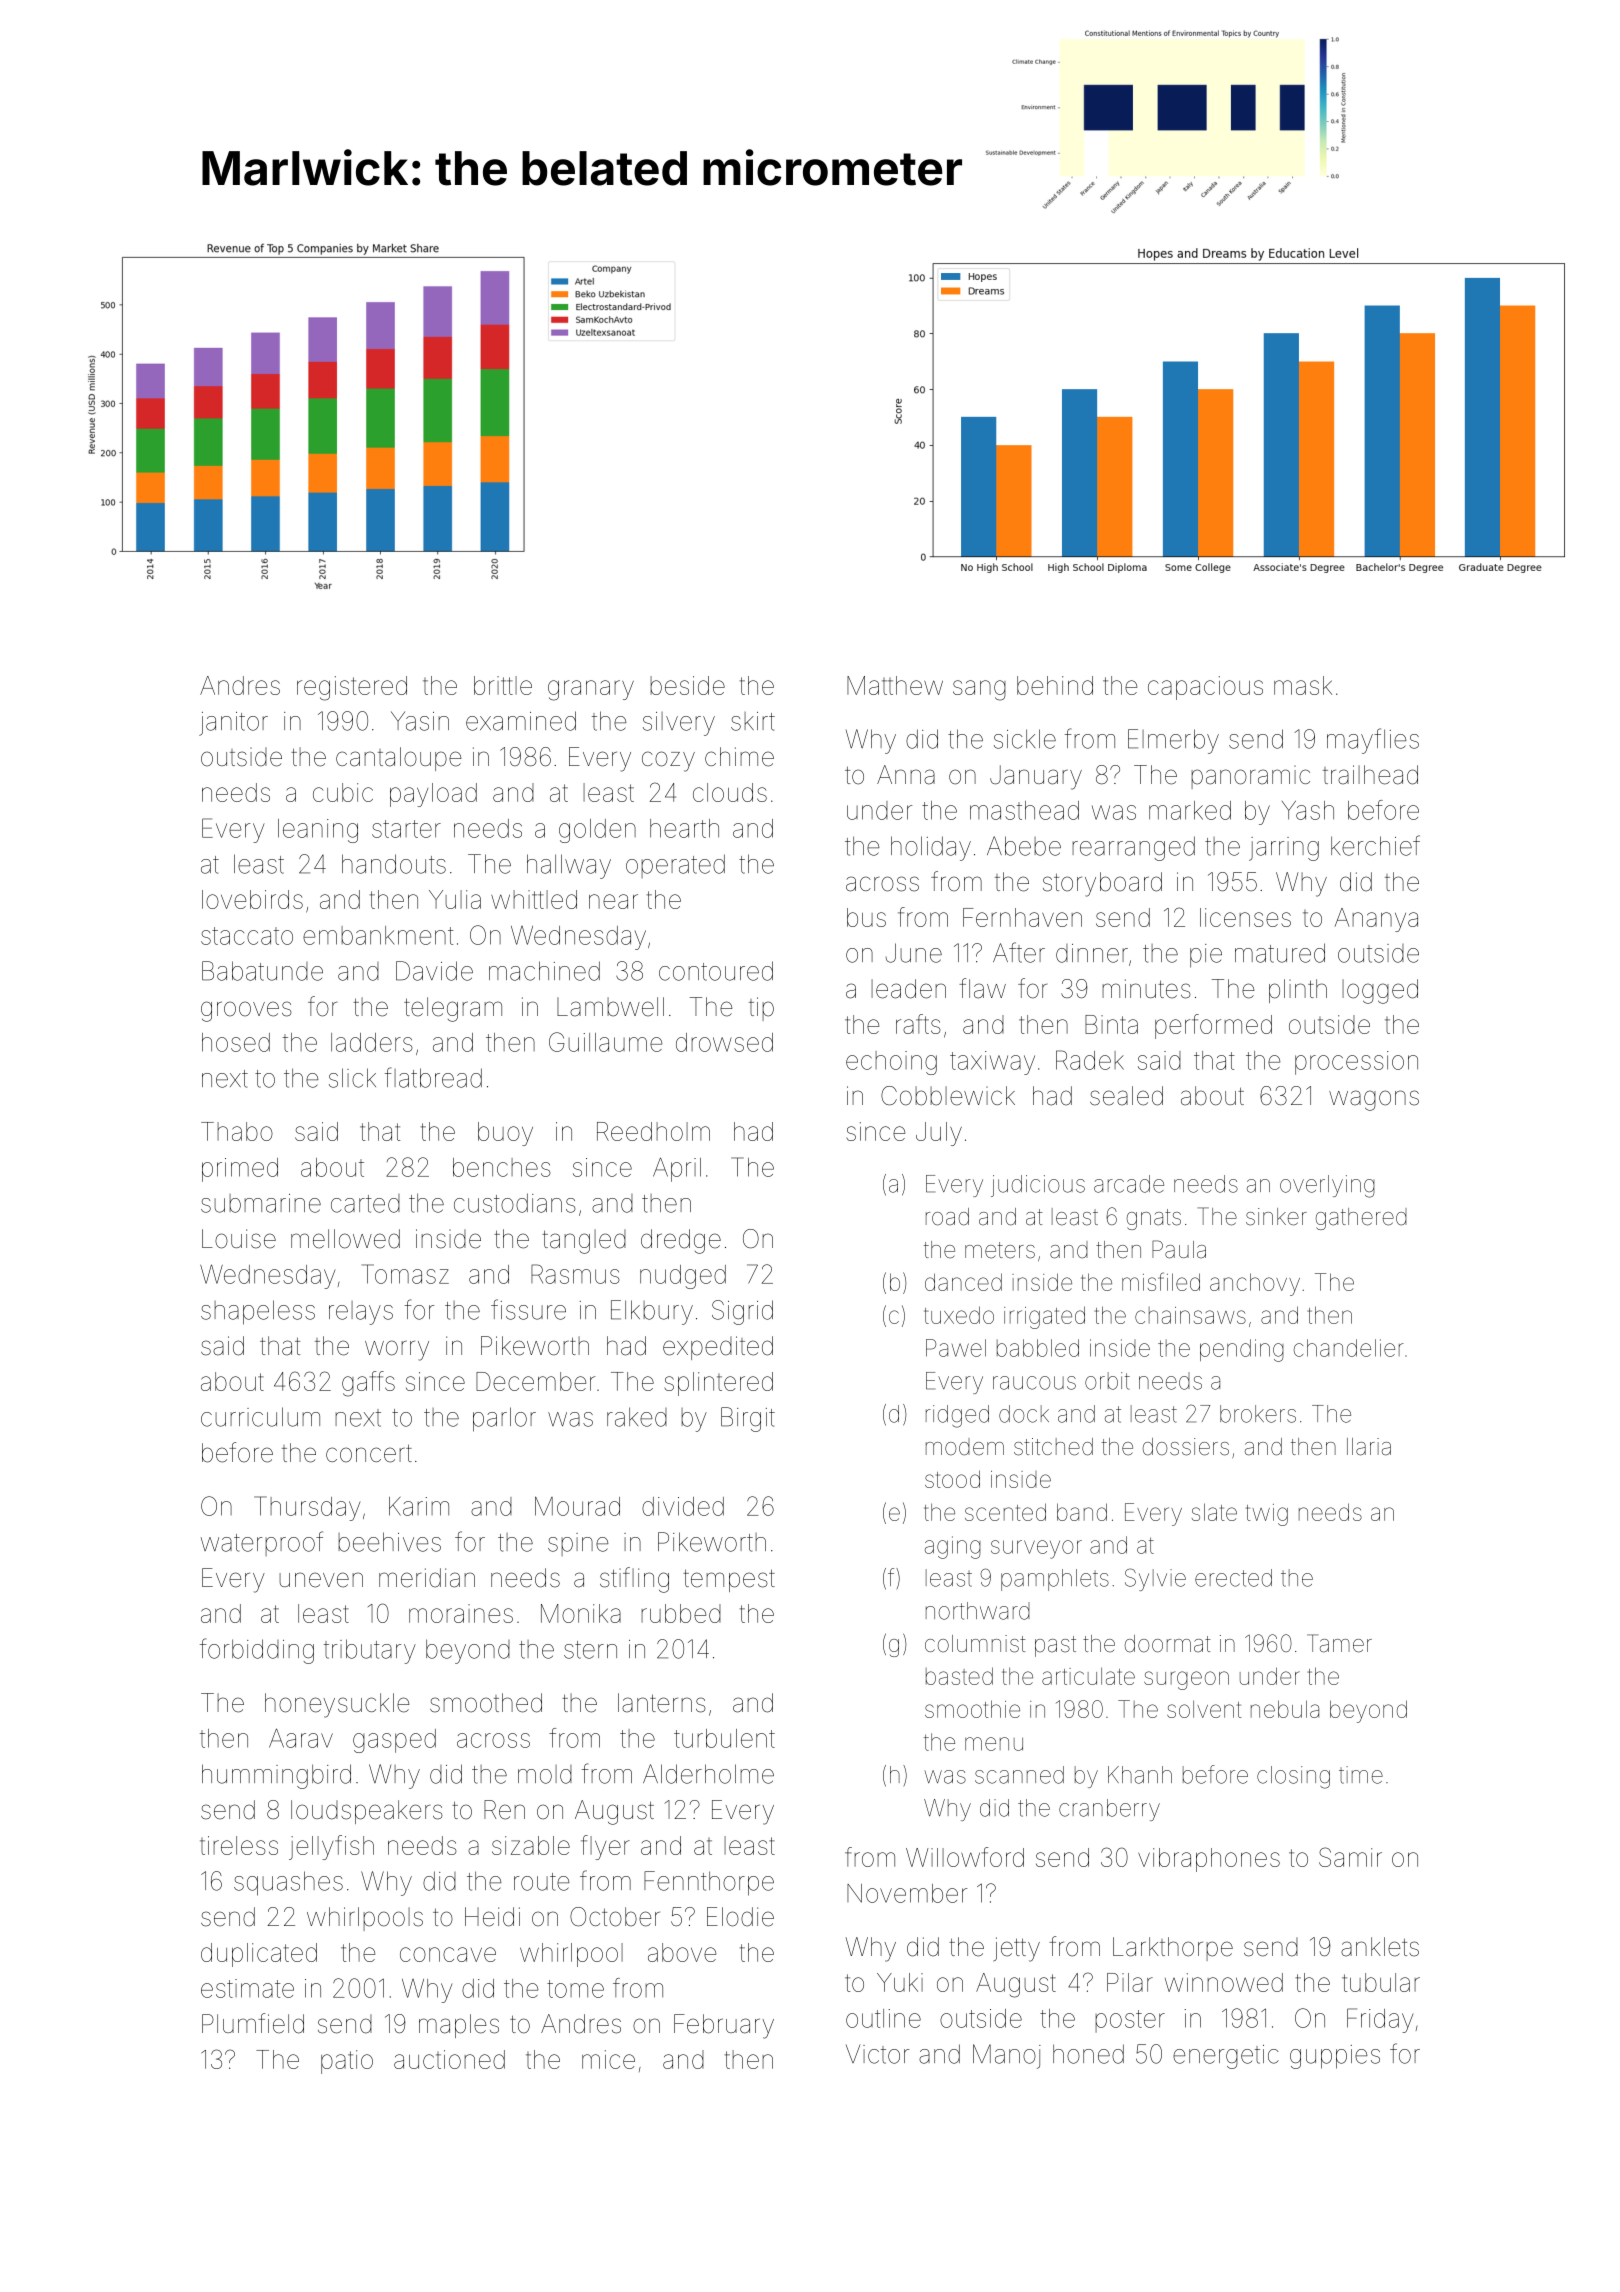 The height and width of the screenshot is (2292, 1620). Describe the element at coordinates (459, 2026) in the screenshot. I see `maples` at that location.
